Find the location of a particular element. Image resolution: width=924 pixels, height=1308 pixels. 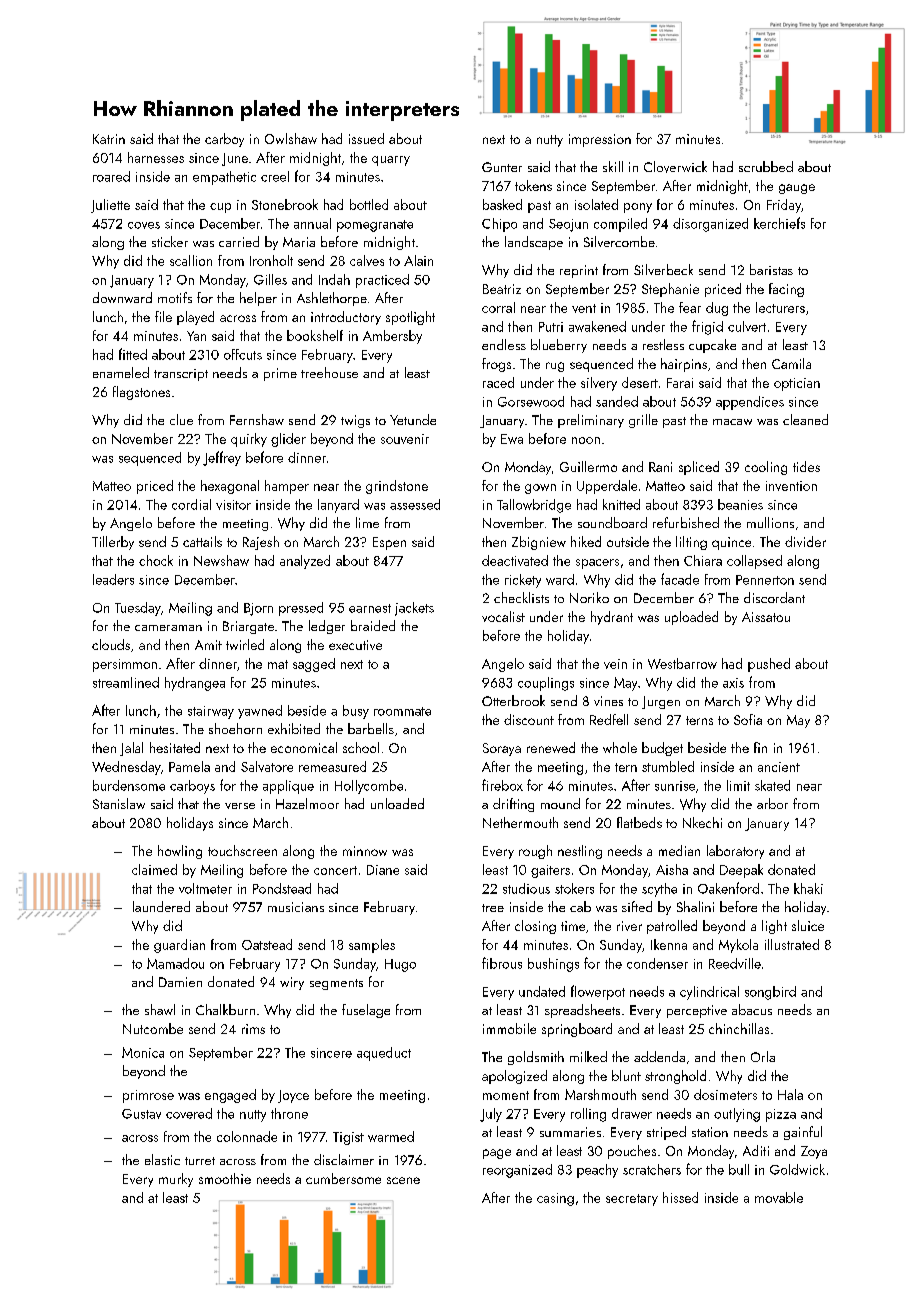

scene is located at coordinates (403, 1180).
